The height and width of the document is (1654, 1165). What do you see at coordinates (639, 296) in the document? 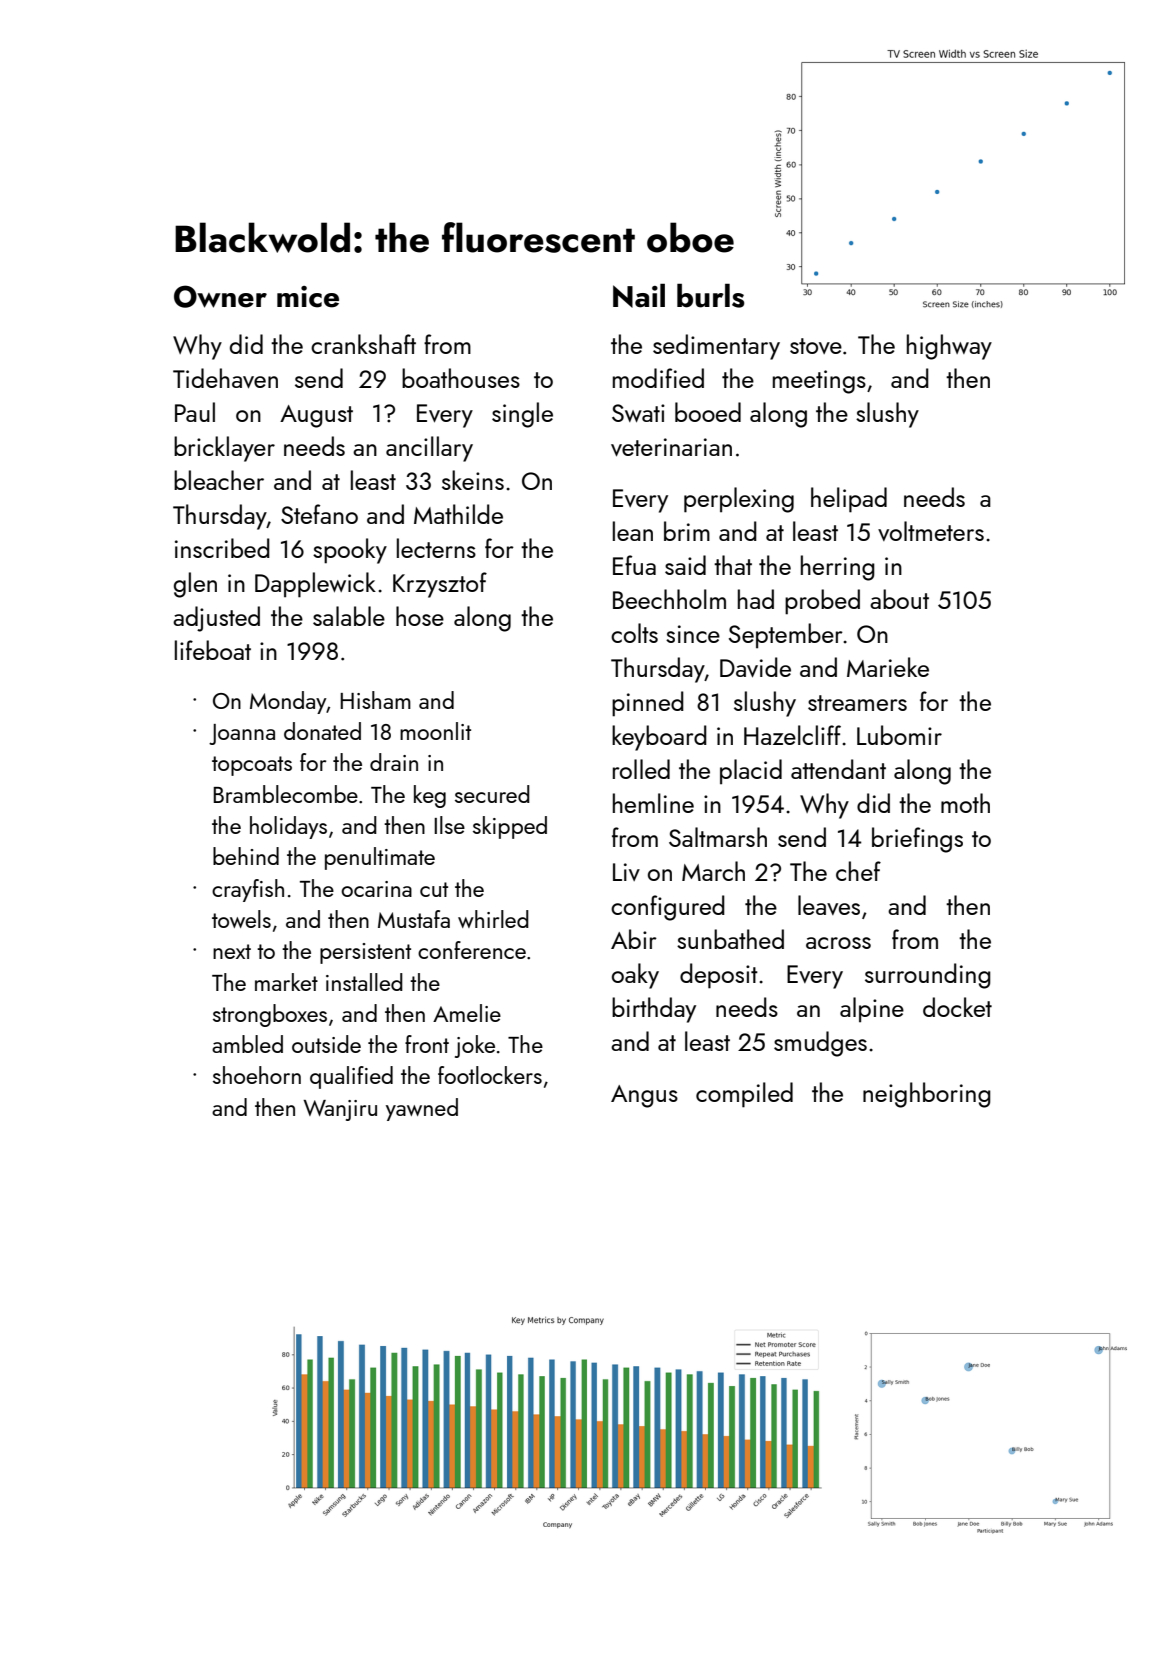
I see `Nail` at bounding box center [639, 296].
